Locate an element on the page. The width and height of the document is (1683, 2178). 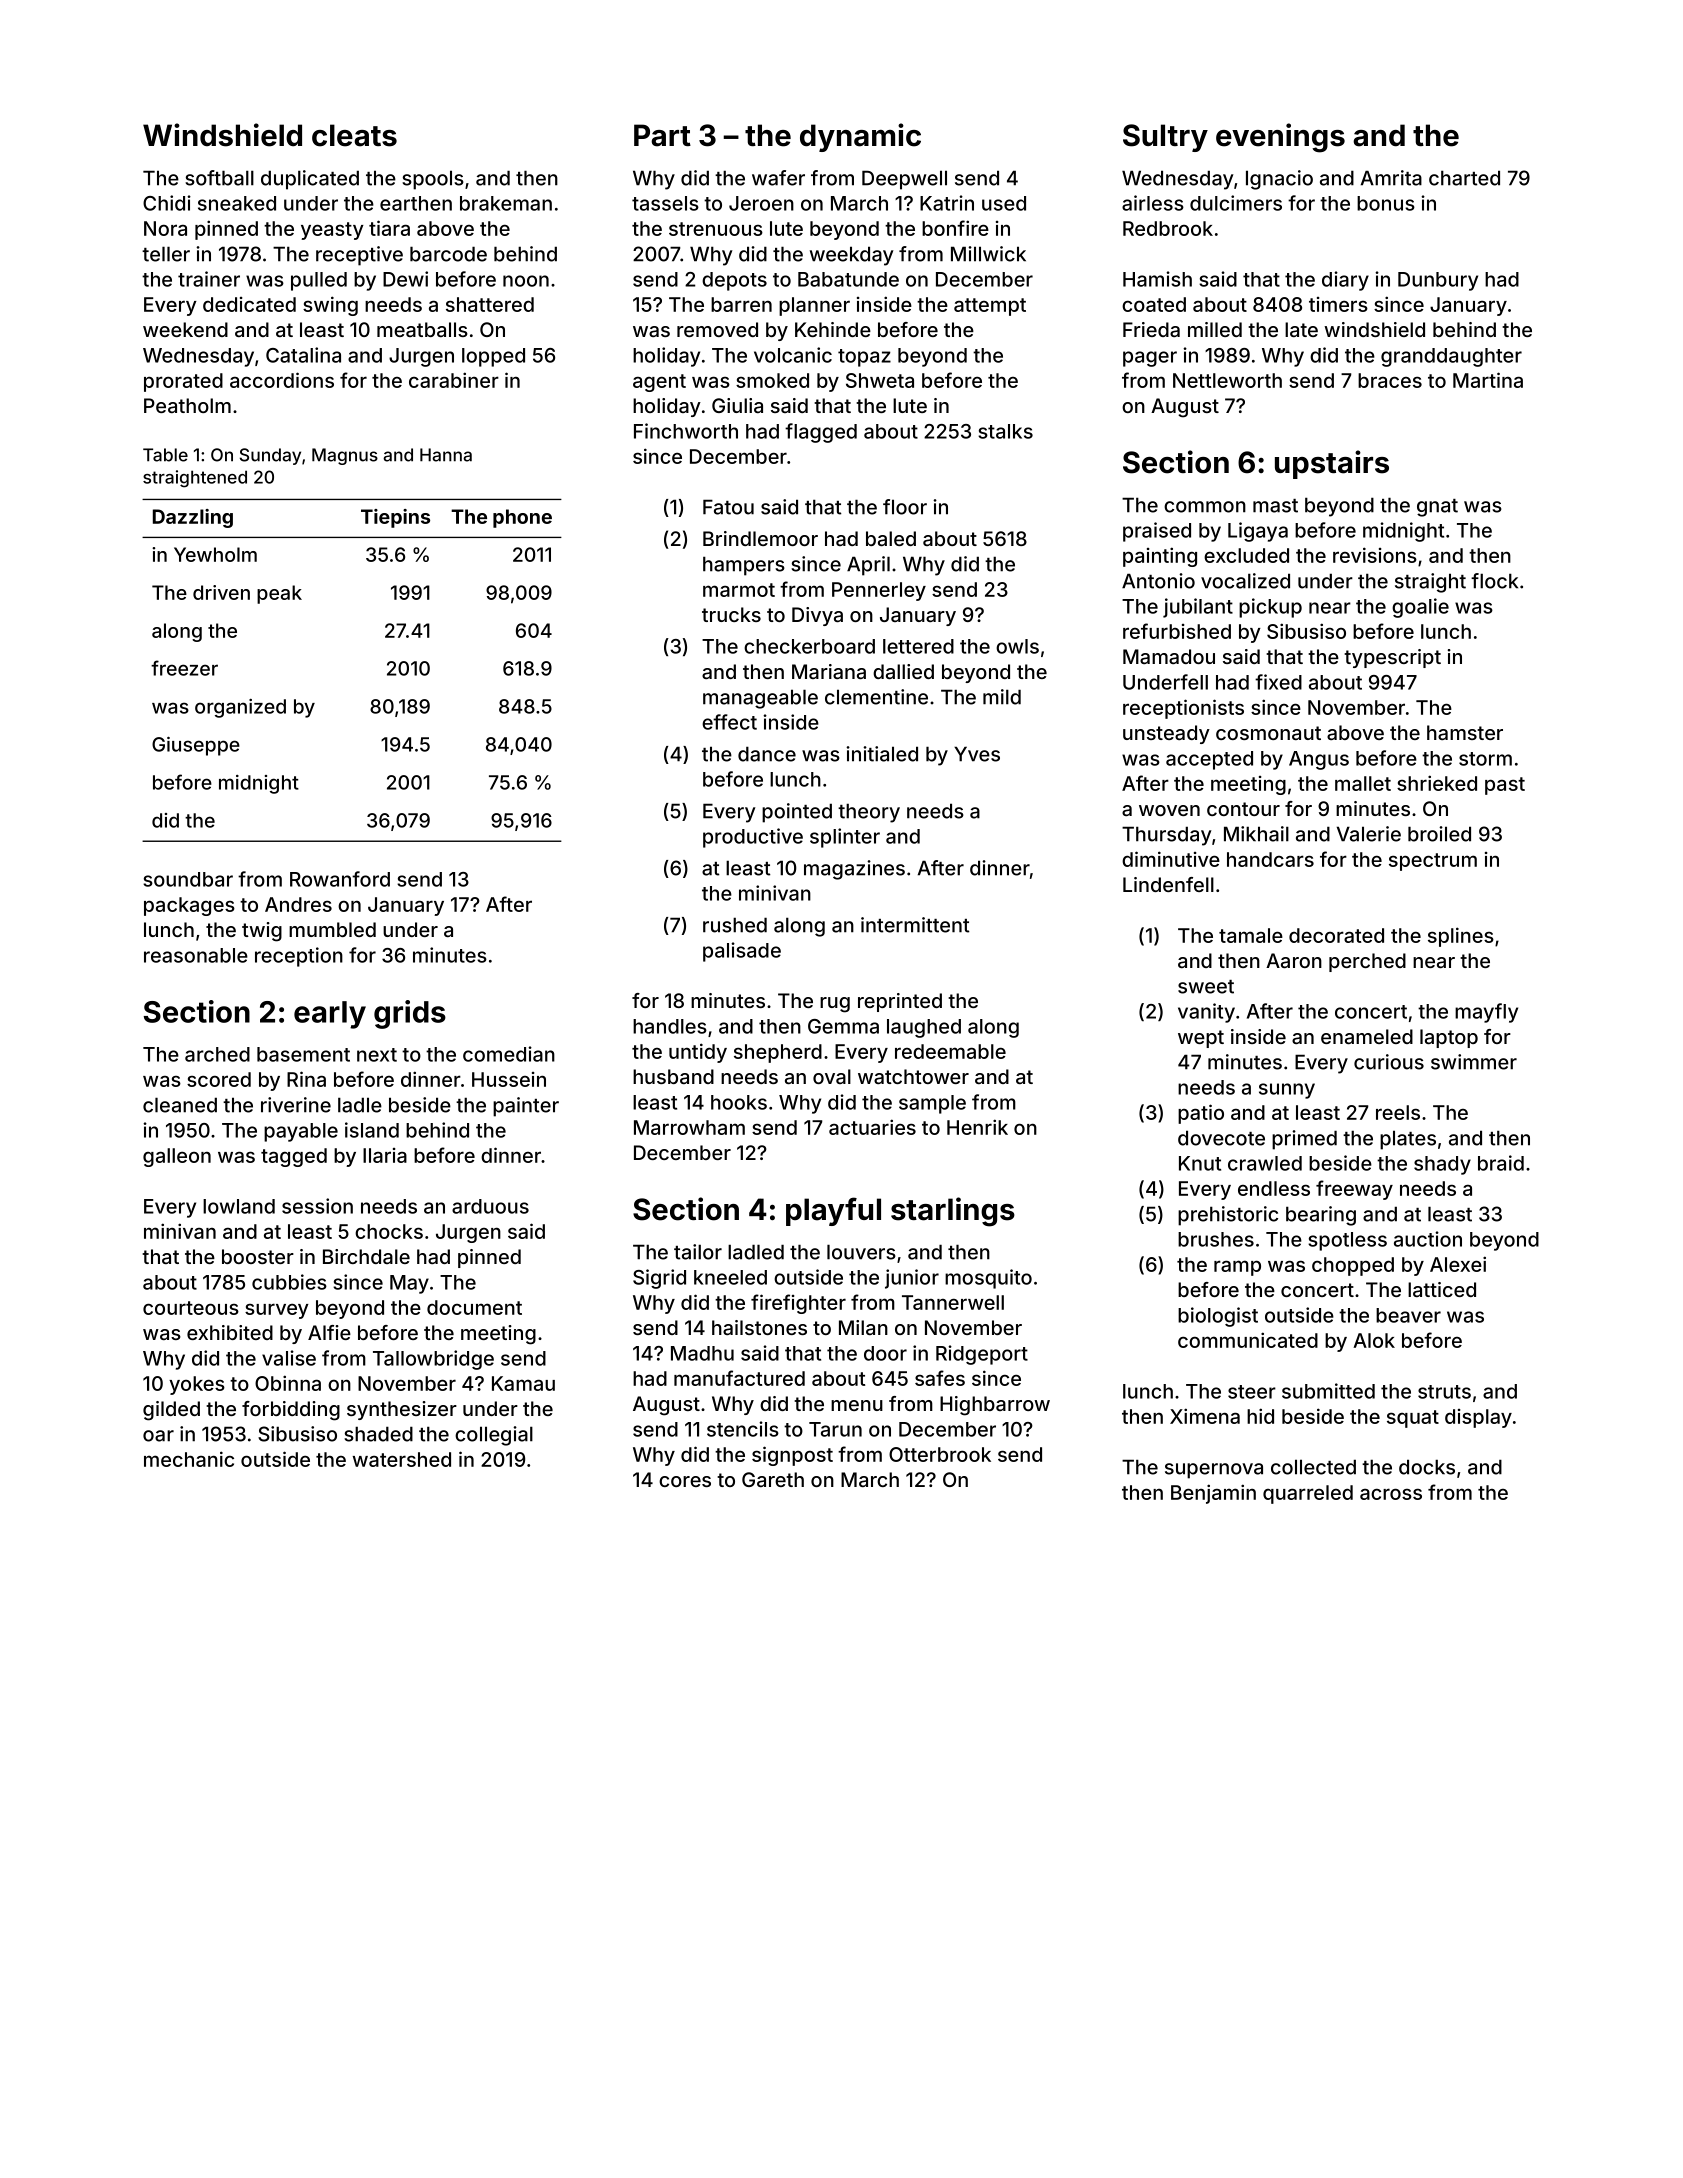
spectrum is located at coordinates (1433, 862).
